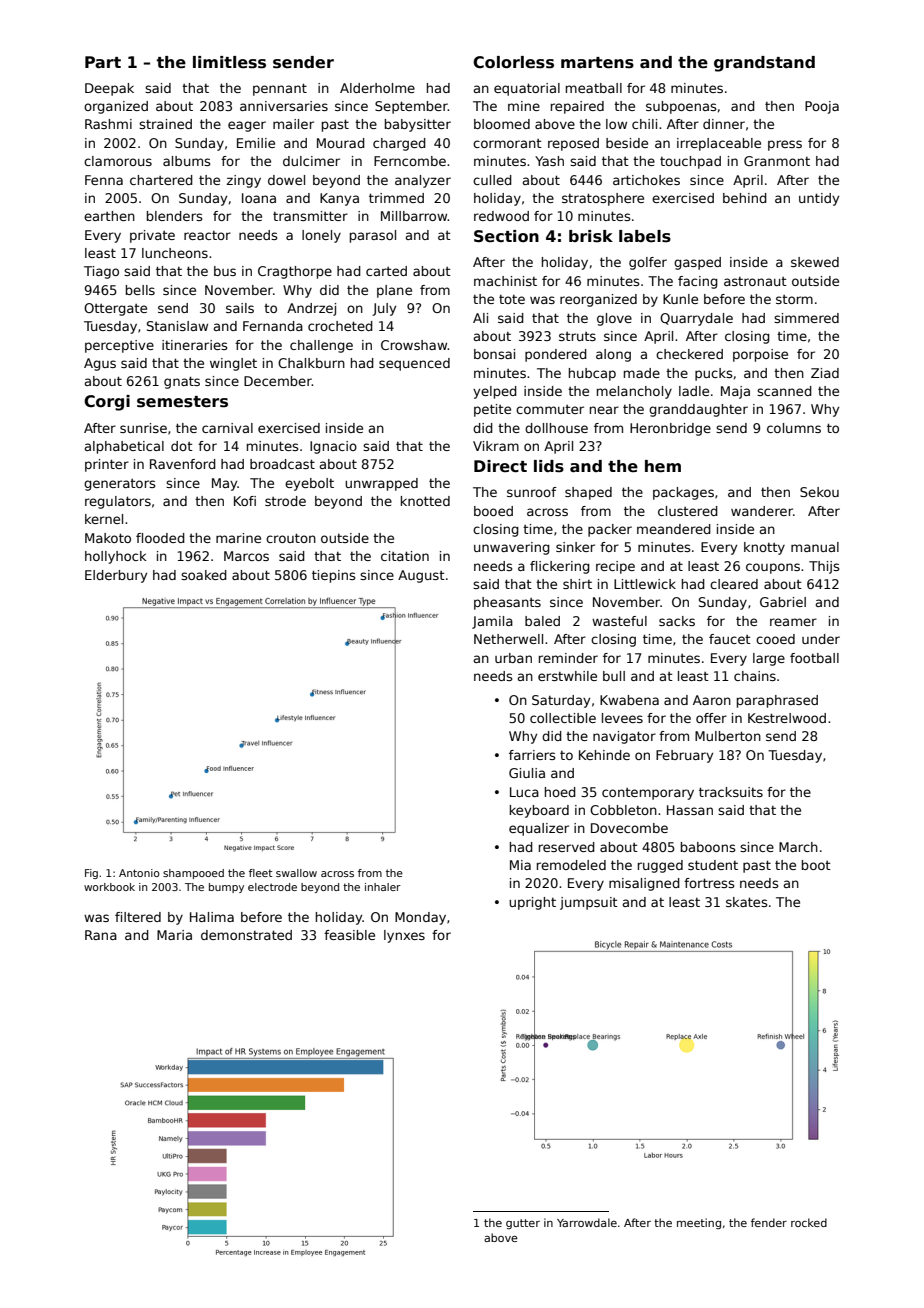  What do you see at coordinates (405, 556) in the page?
I see `citation` at bounding box center [405, 556].
